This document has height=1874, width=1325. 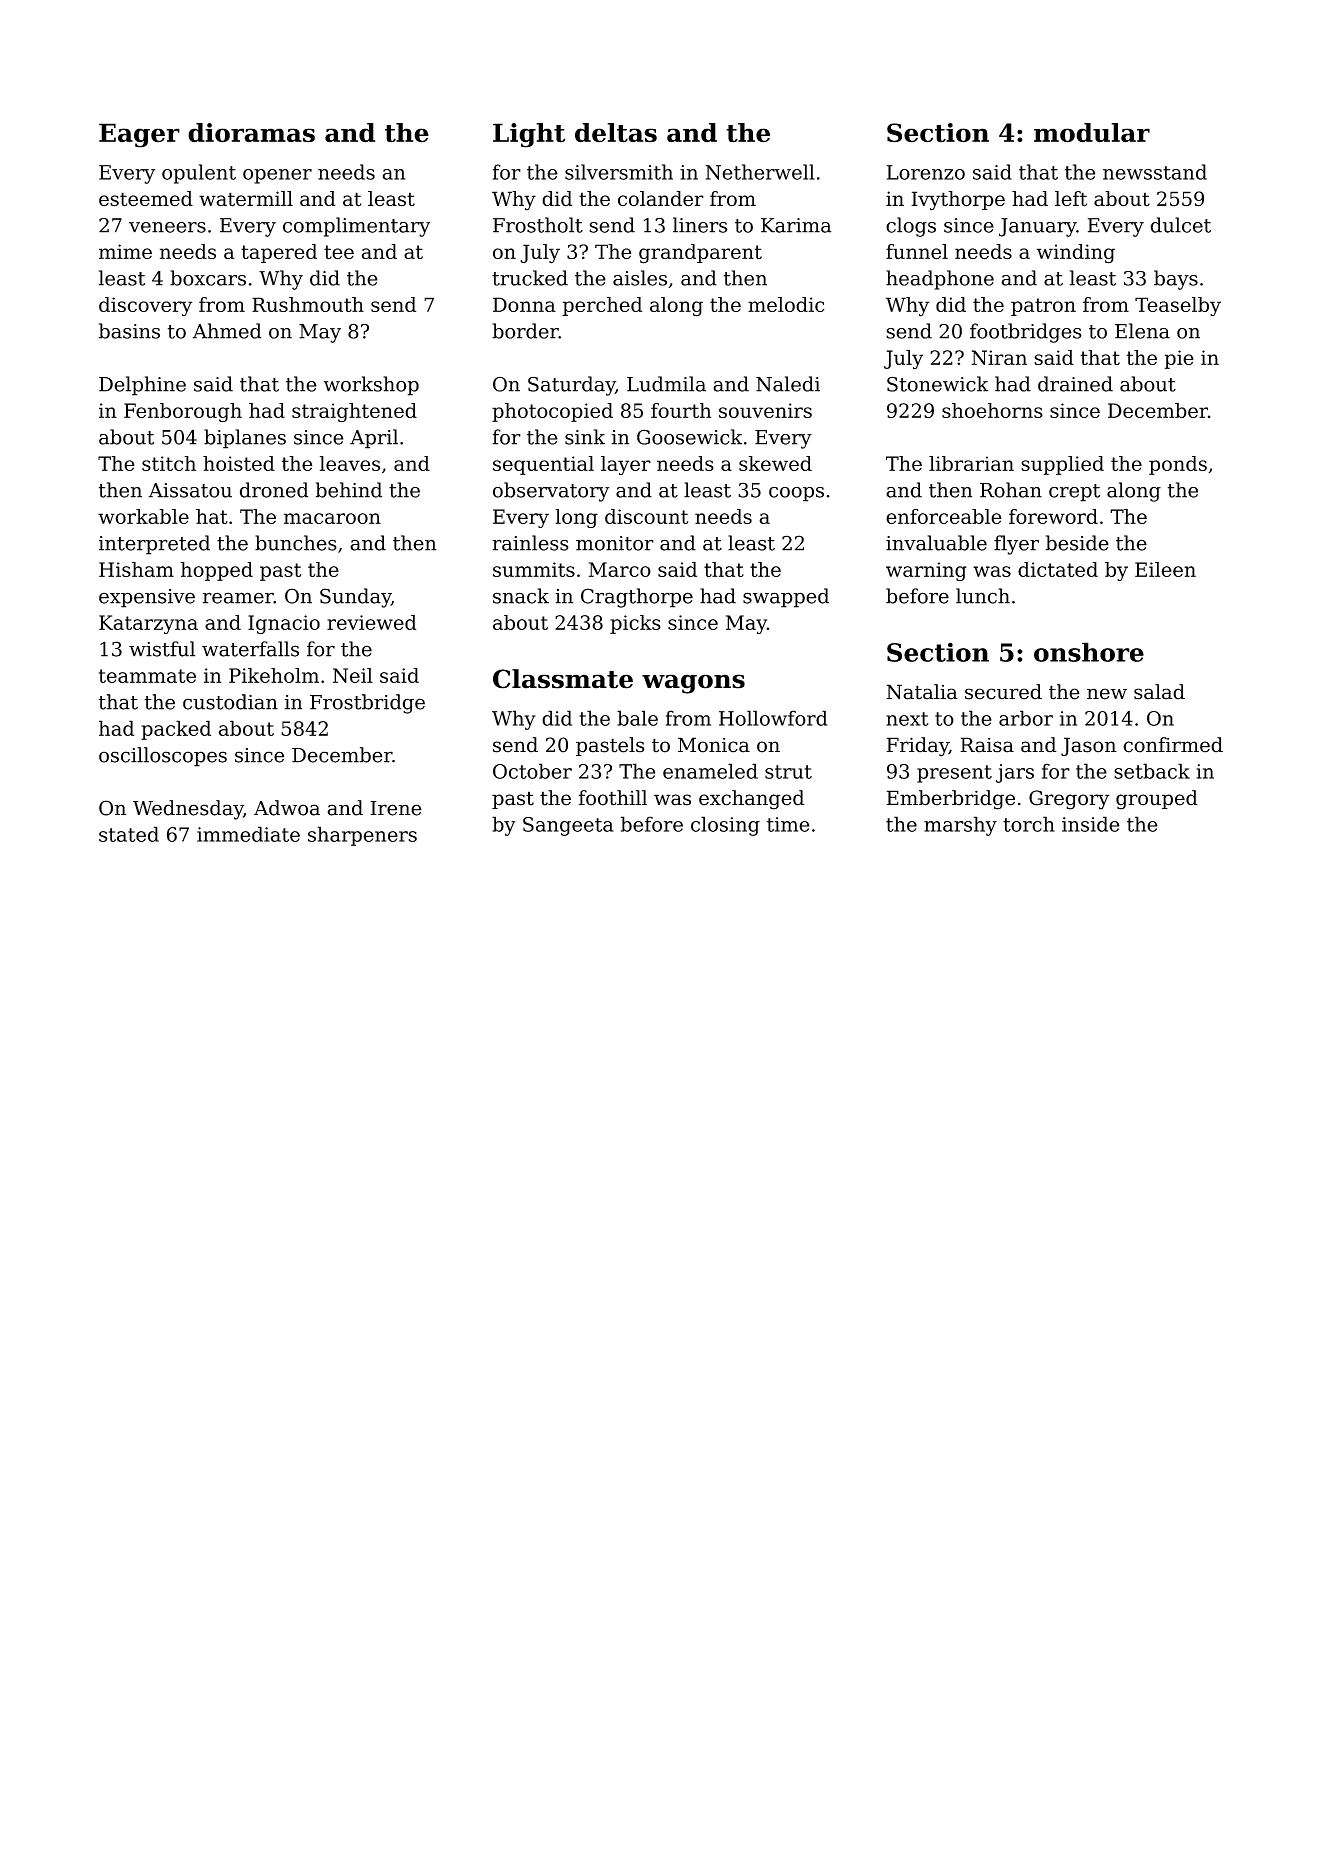 What do you see at coordinates (183, 412) in the document?
I see `Fenborough` at bounding box center [183, 412].
